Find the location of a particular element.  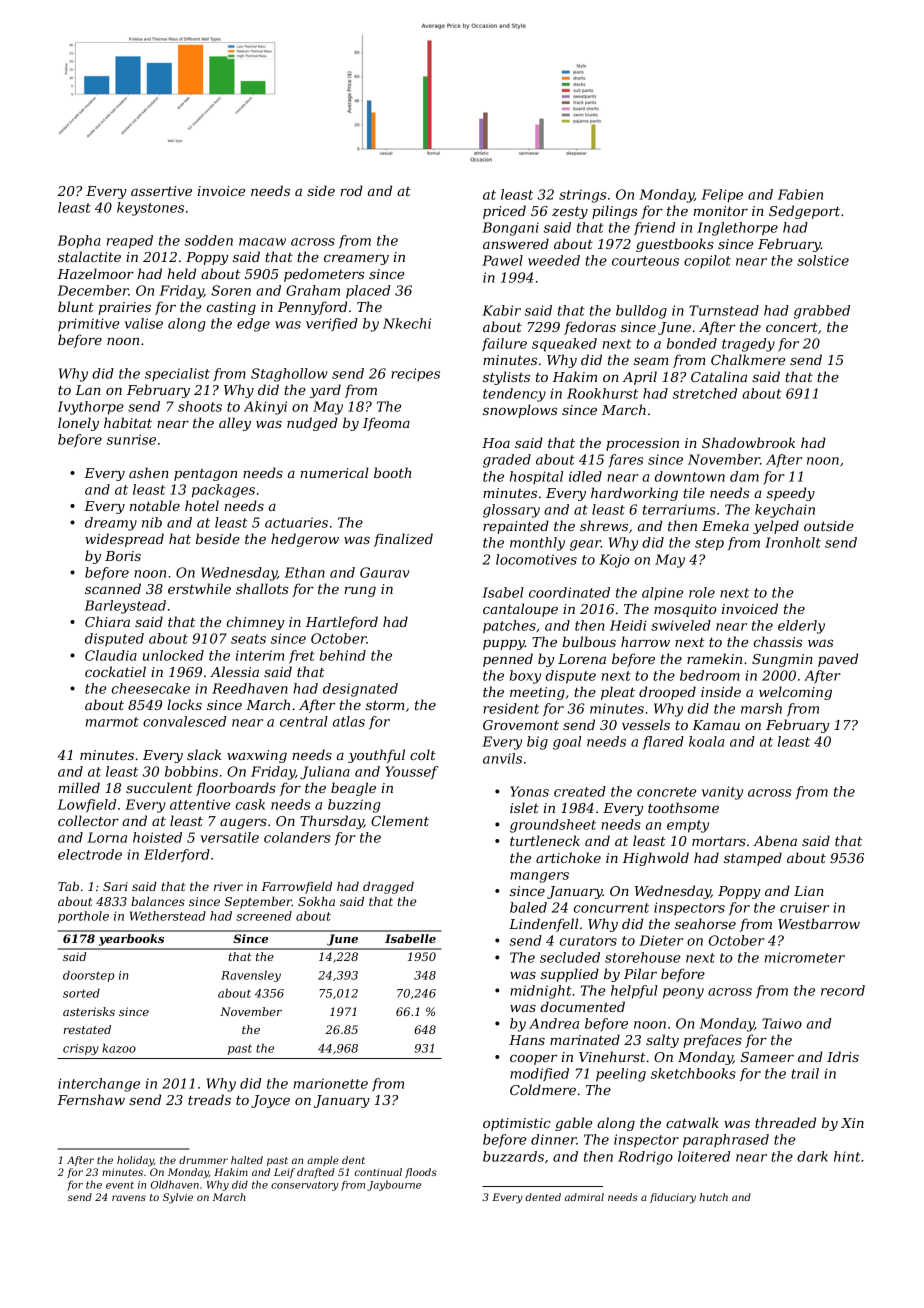

stalactite is located at coordinates (89, 256).
